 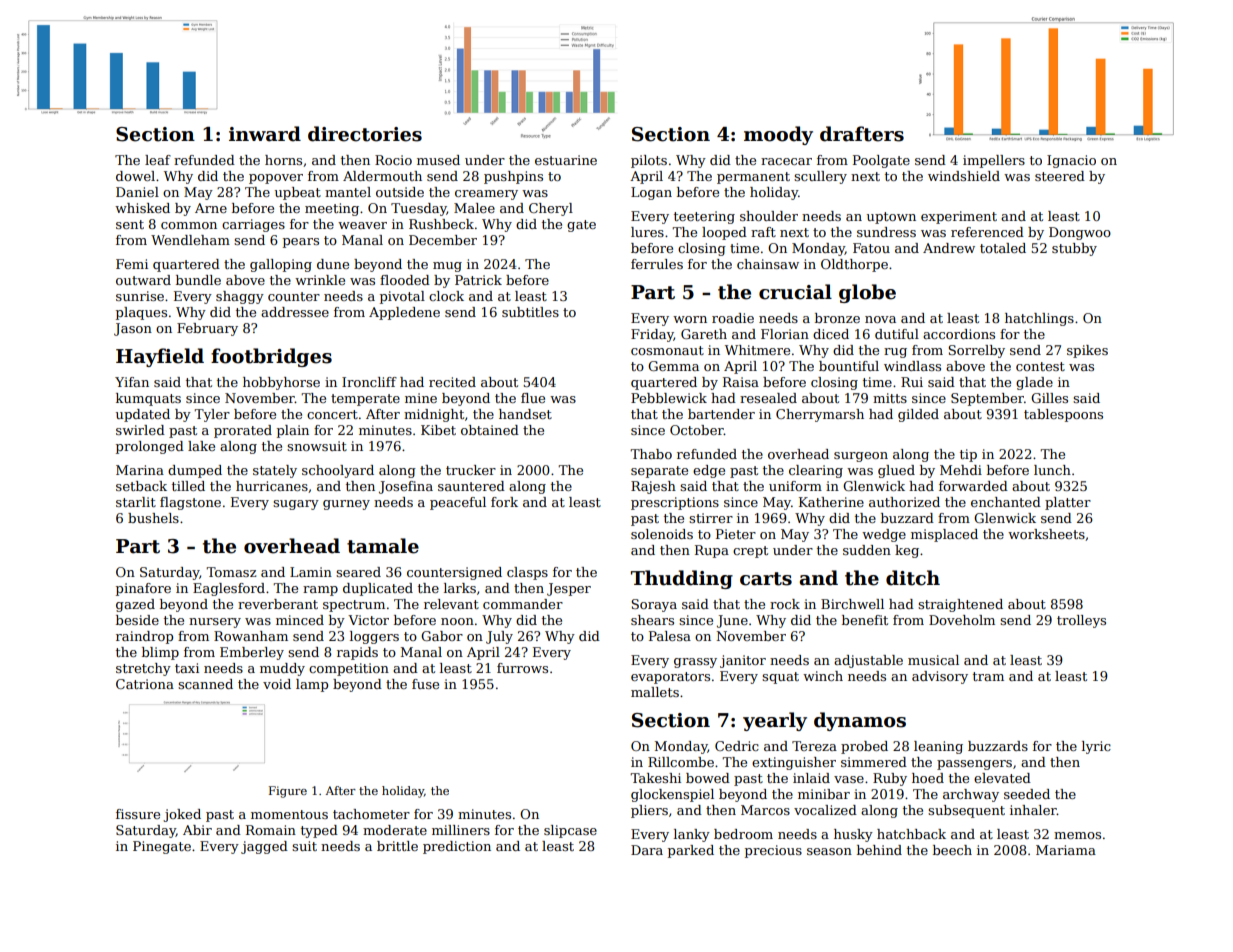 What do you see at coordinates (773, 851) in the image?
I see `precious` at bounding box center [773, 851].
